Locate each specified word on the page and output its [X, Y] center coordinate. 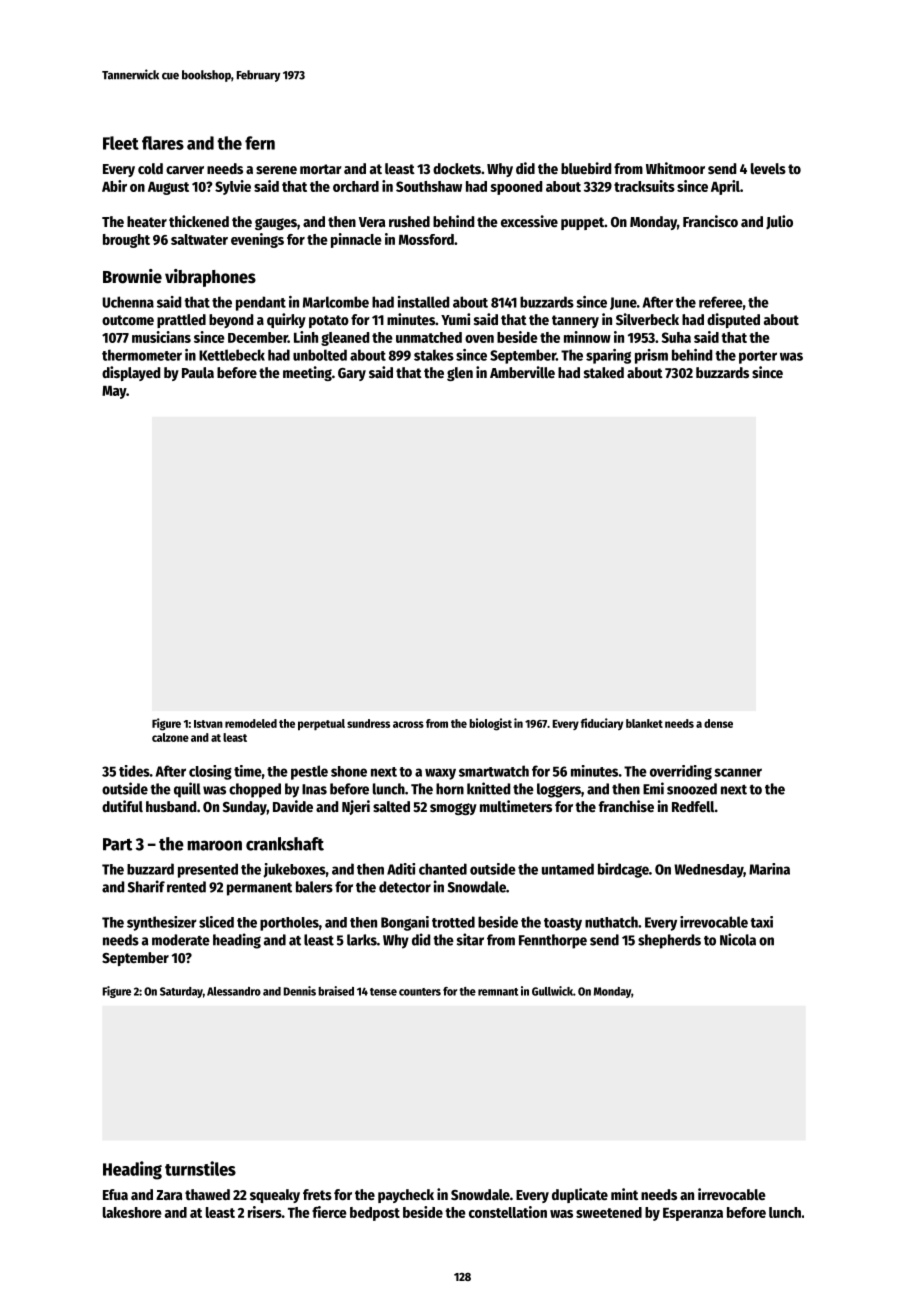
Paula [198, 372]
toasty [563, 924]
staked [604, 372]
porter [758, 357]
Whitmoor [675, 168]
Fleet [121, 143]
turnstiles [200, 1168]
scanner [738, 772]
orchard [356, 186]
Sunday [245, 808]
